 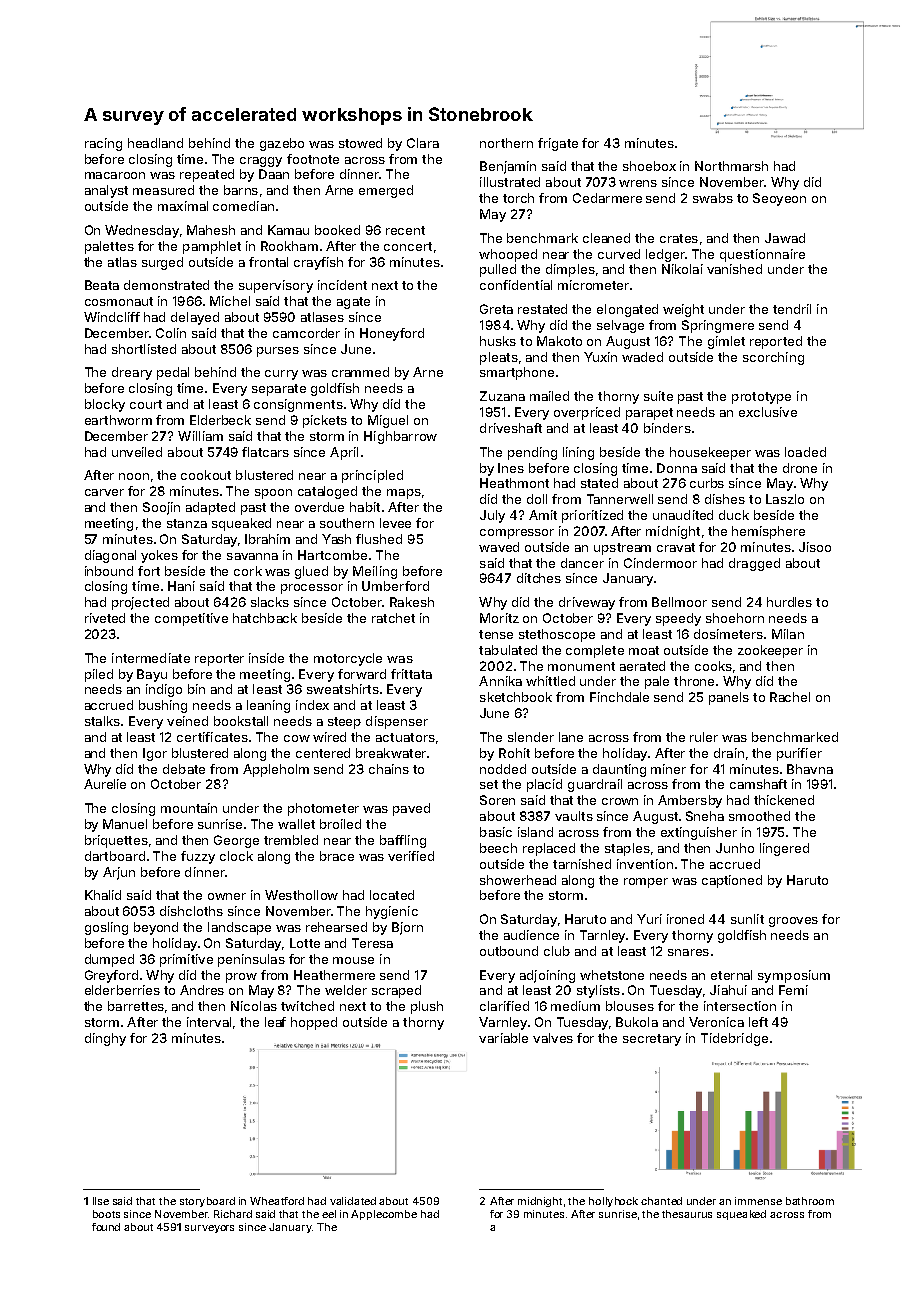 What do you see at coordinates (773, 358) in the page?
I see `scorching` at bounding box center [773, 358].
